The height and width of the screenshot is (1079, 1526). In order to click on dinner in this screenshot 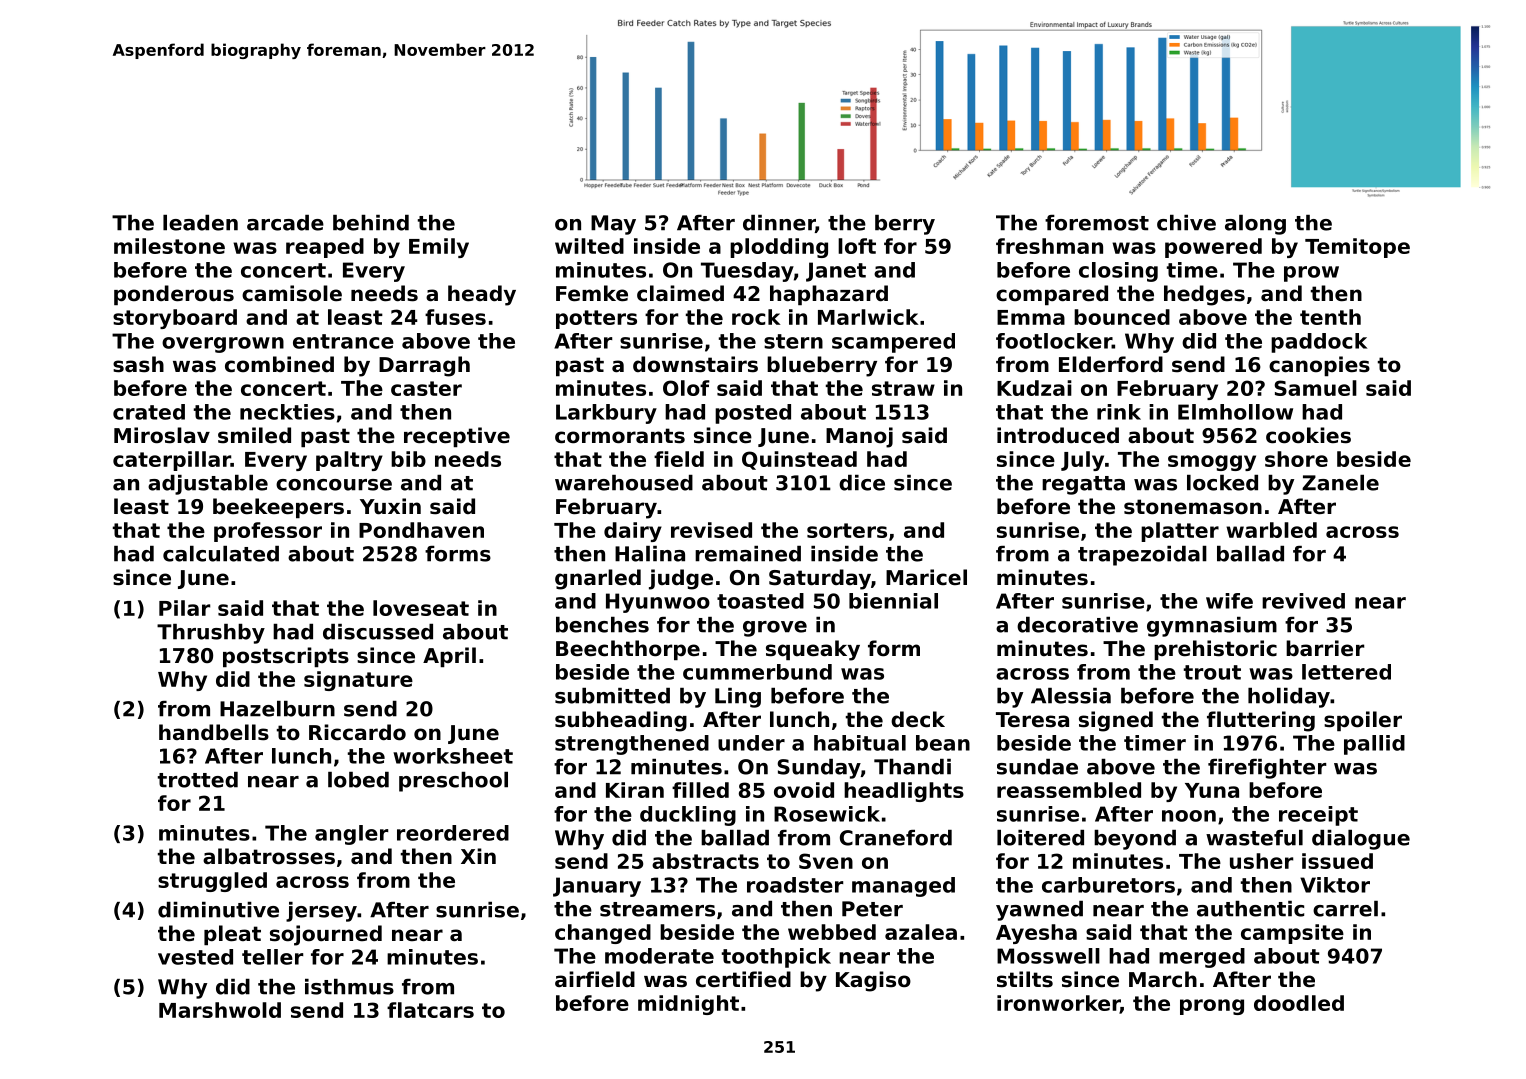, I will do `click(779, 224)`.
